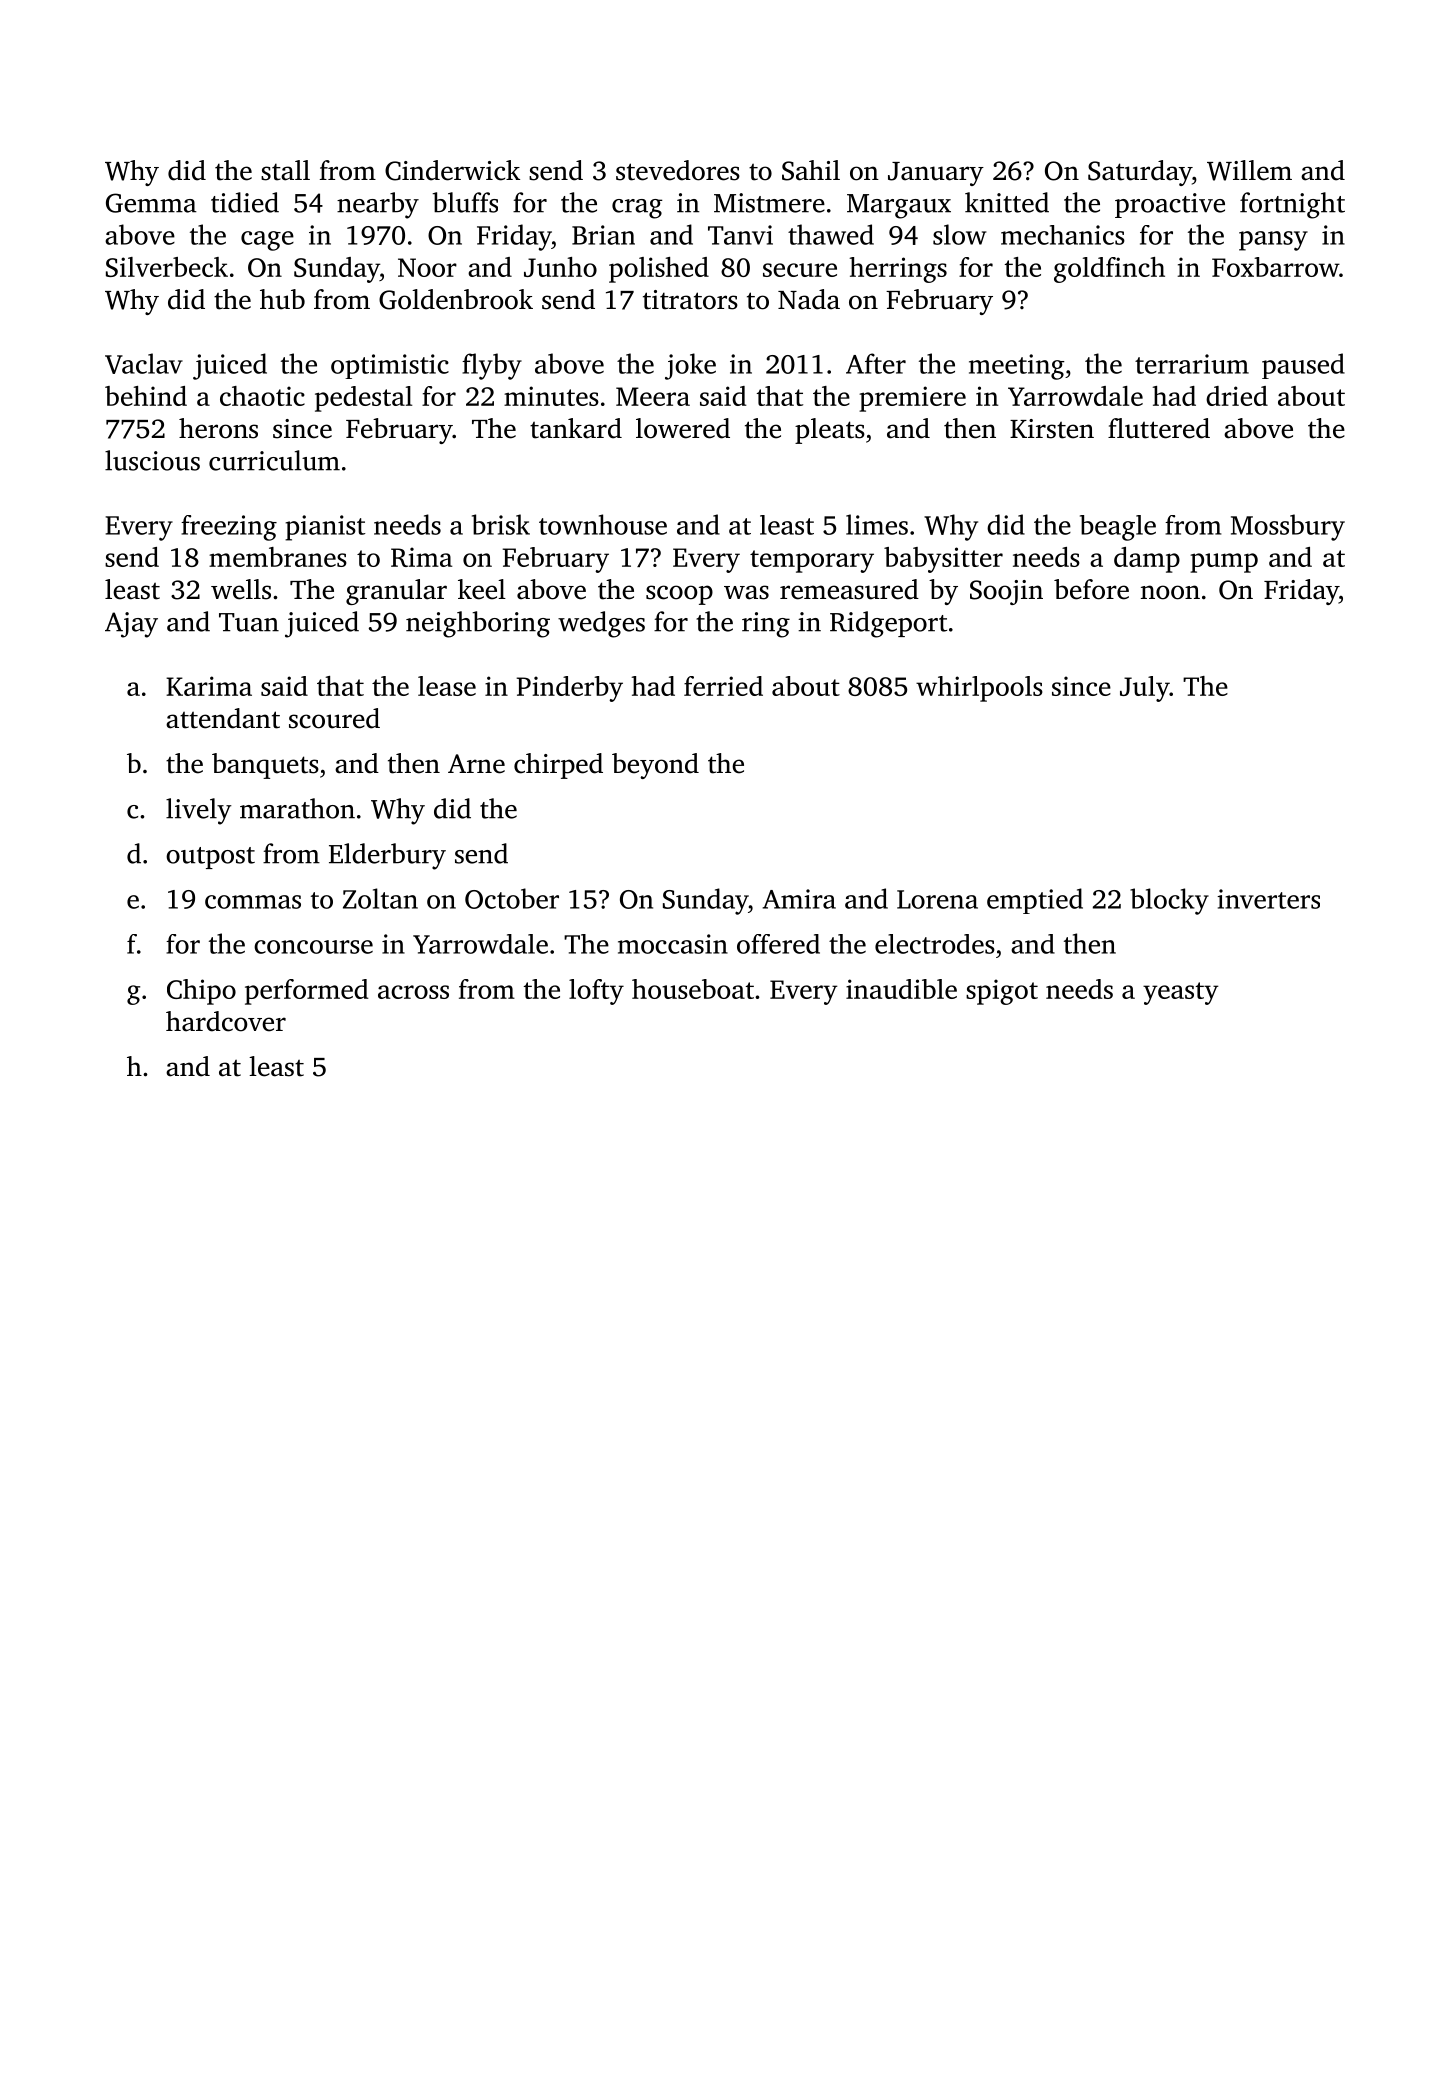 This document has width=1450, height=2100. Describe the element at coordinates (901, 989) in the document. I see `inaudible` at that location.
